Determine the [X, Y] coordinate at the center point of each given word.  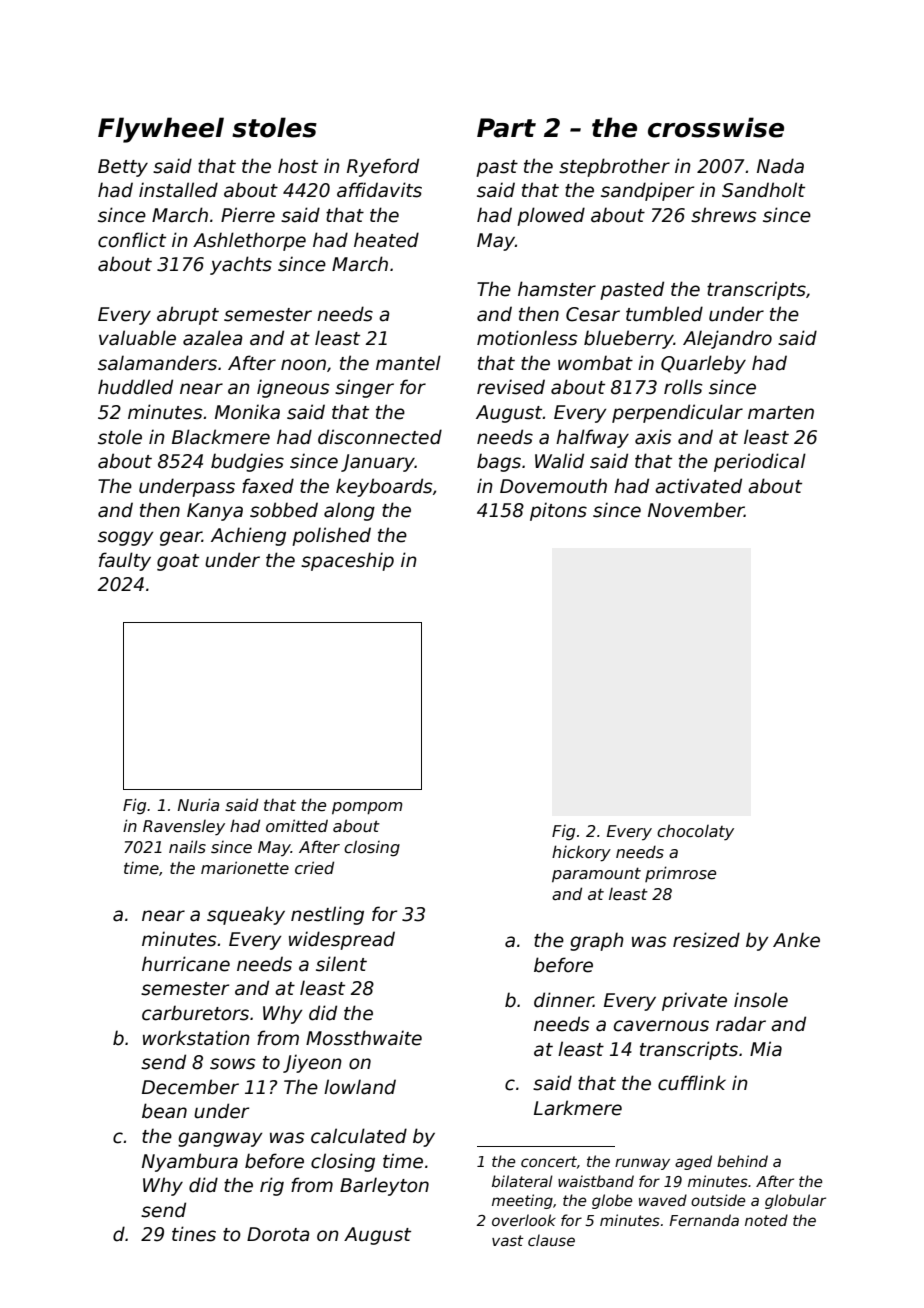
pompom [367, 808]
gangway [220, 1139]
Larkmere [578, 1108]
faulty [125, 561]
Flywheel [161, 130]
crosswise [716, 127]
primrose [680, 874]
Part [506, 128]
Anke [796, 940]
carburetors [195, 1013]
